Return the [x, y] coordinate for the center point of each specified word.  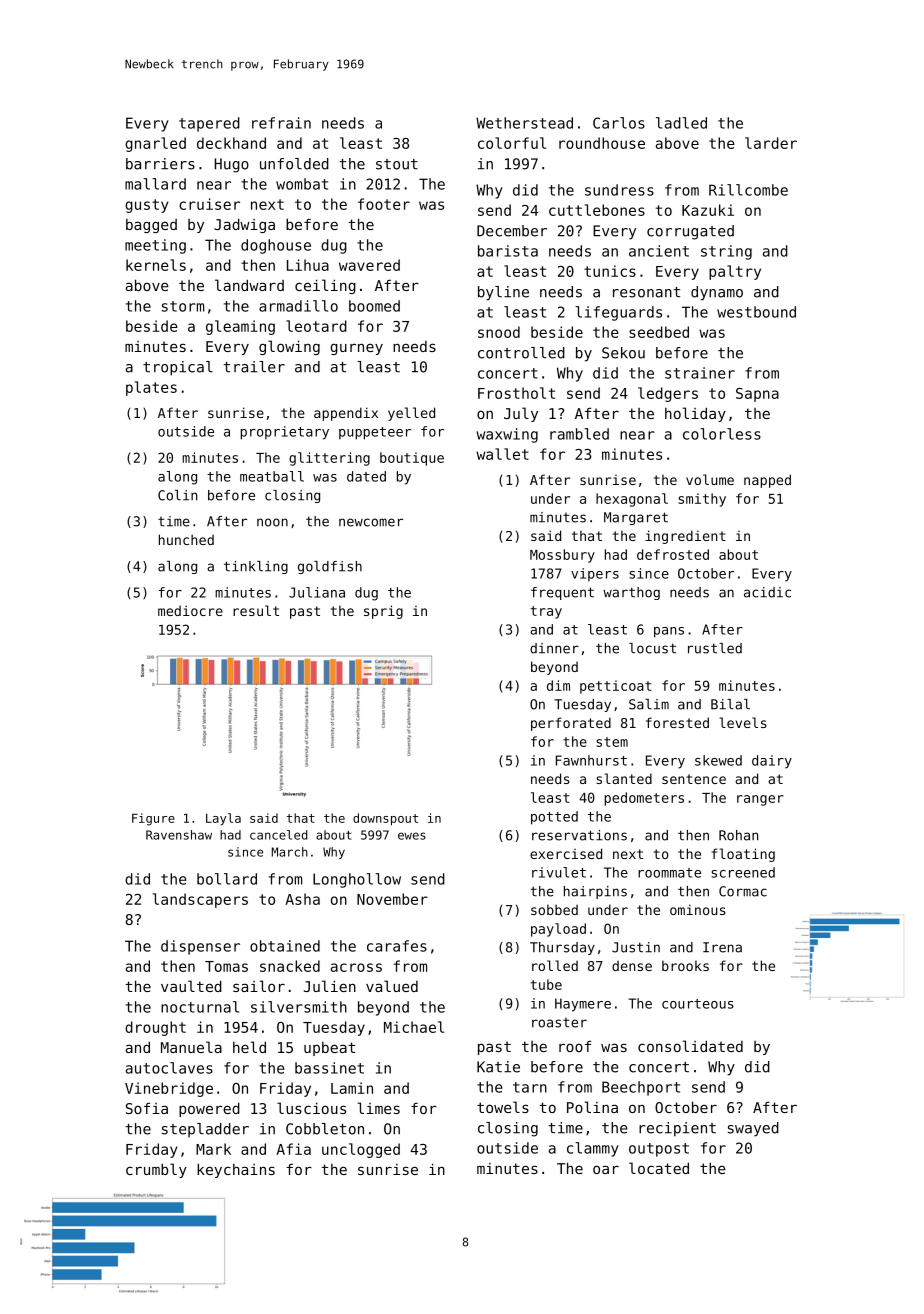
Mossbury [562, 556]
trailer [254, 367]
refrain [281, 123]
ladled [681, 123]
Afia [293, 1149]
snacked [290, 966]
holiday [695, 414]
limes [379, 1108]
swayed [753, 1129]
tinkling [256, 567]
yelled [411, 414]
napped [767, 481]
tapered [209, 124]
